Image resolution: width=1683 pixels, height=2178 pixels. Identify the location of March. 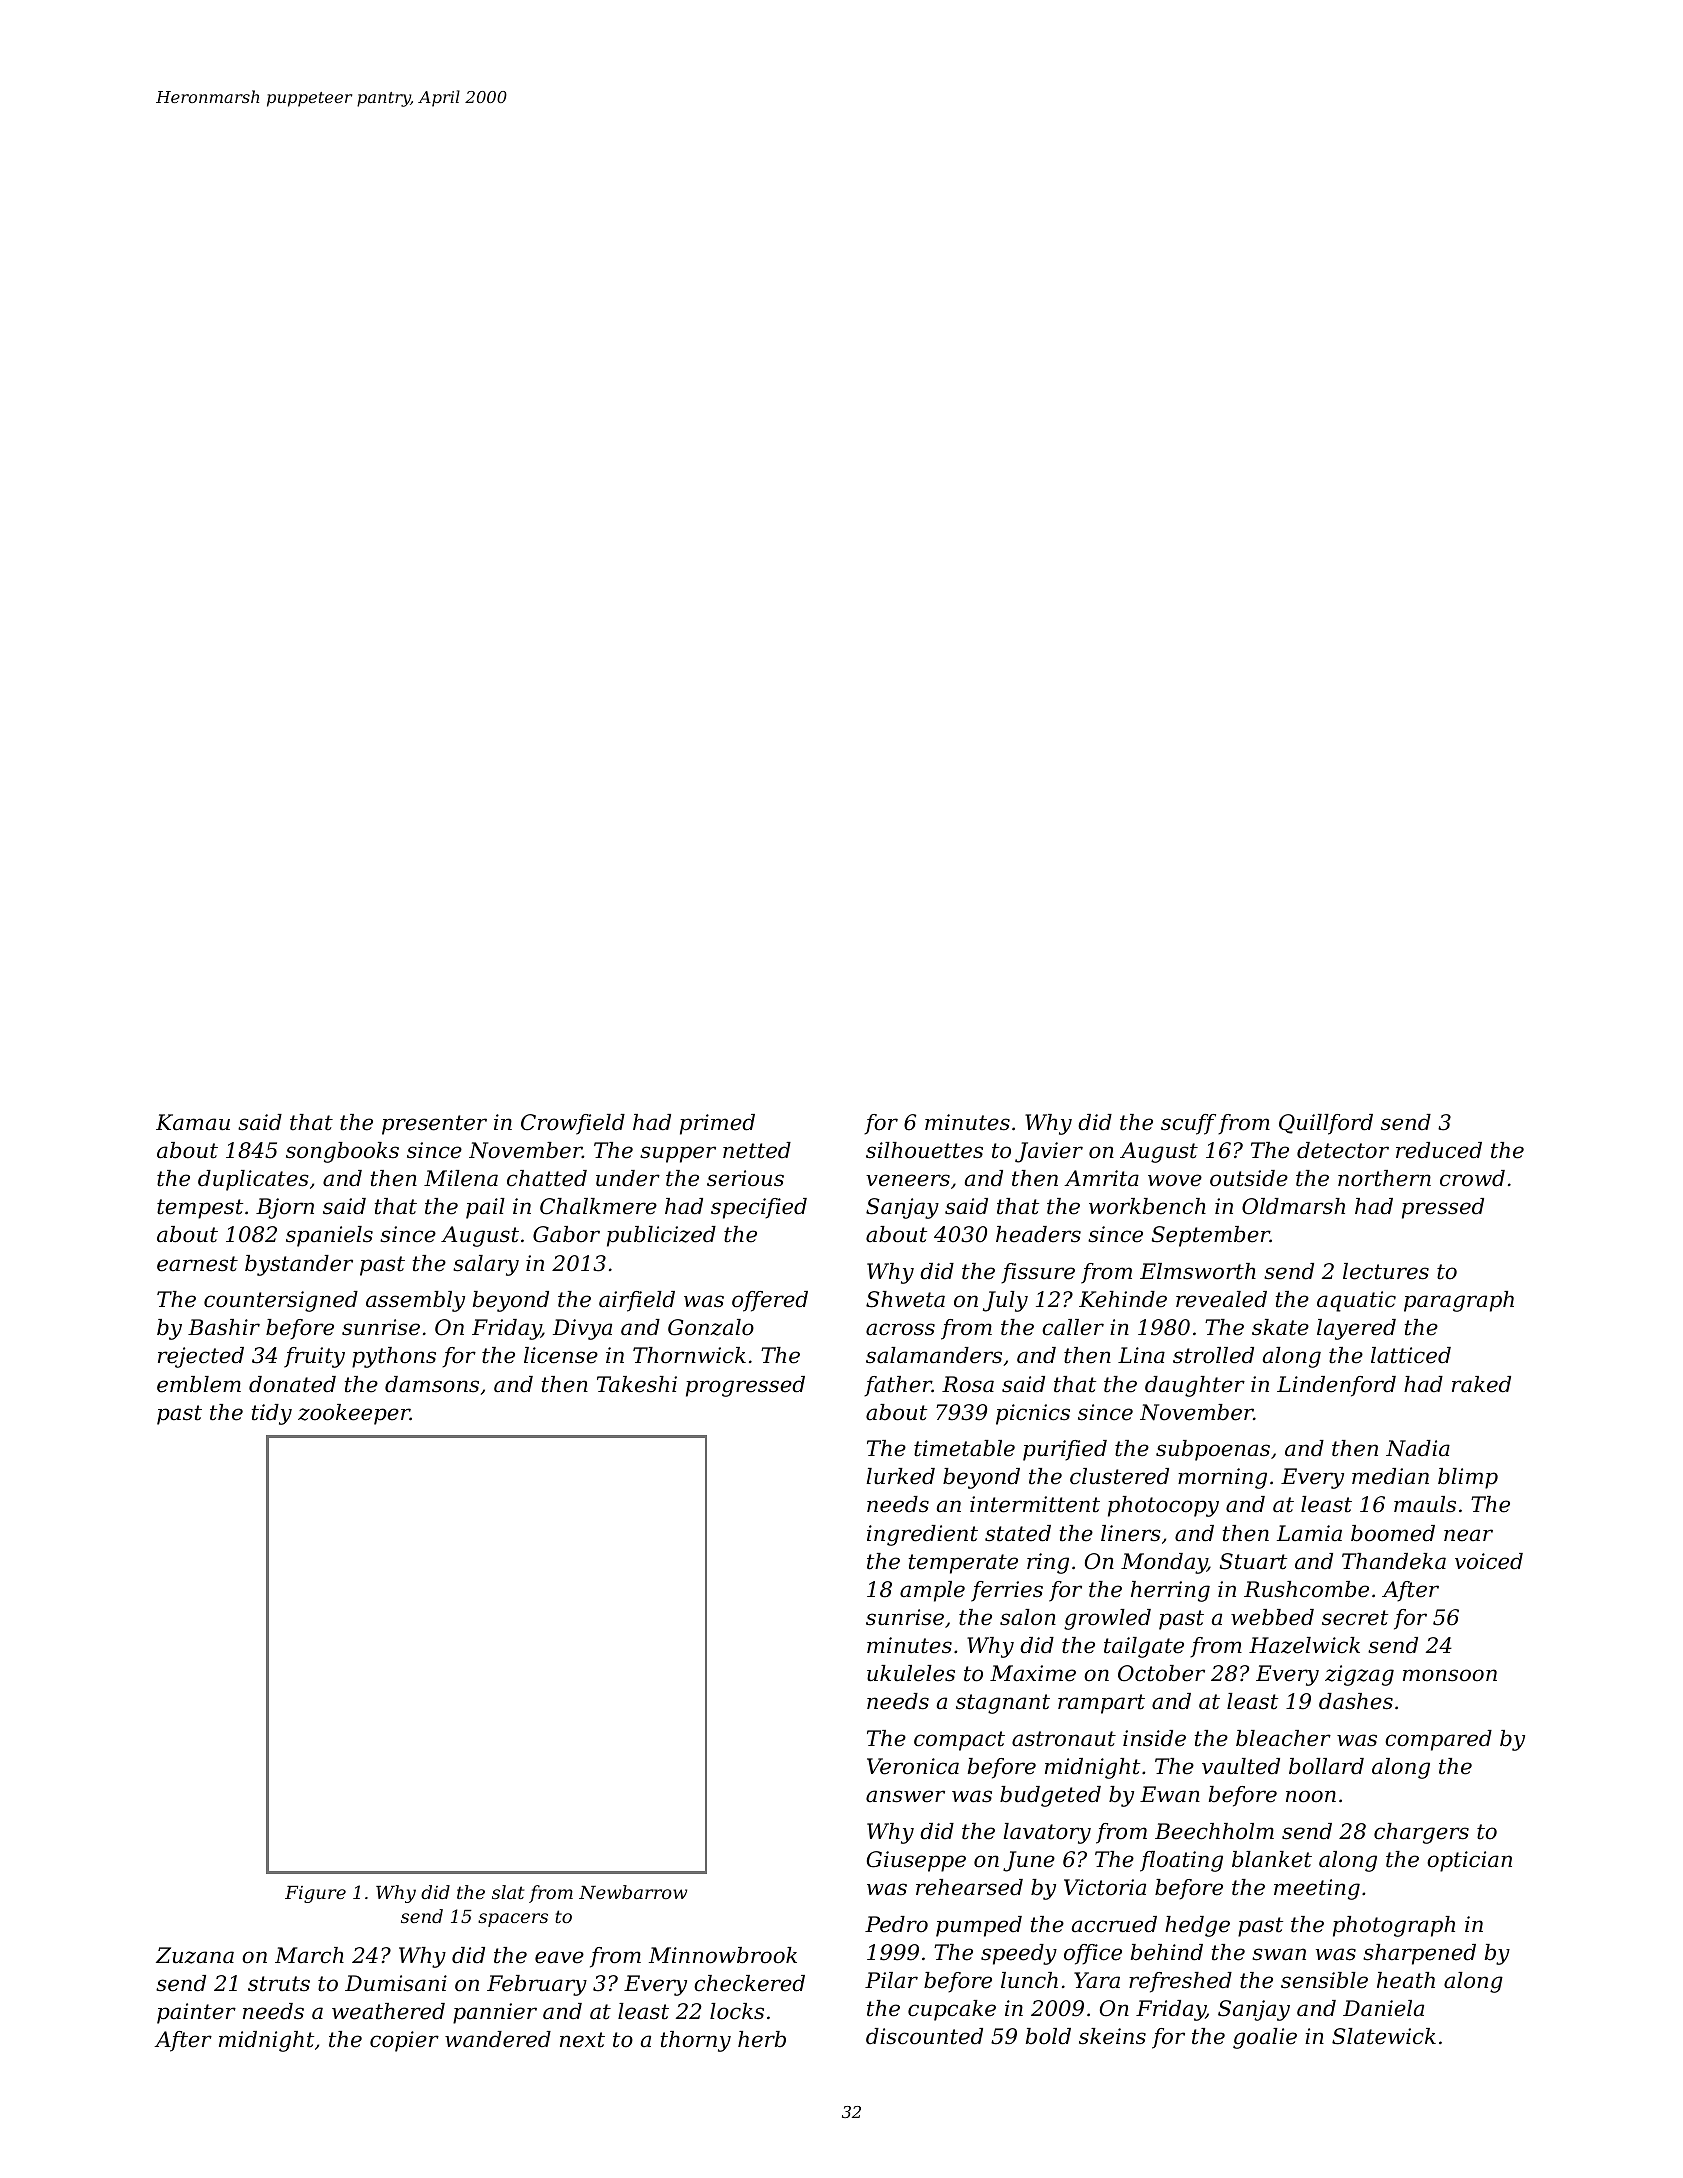
(309, 1955).
